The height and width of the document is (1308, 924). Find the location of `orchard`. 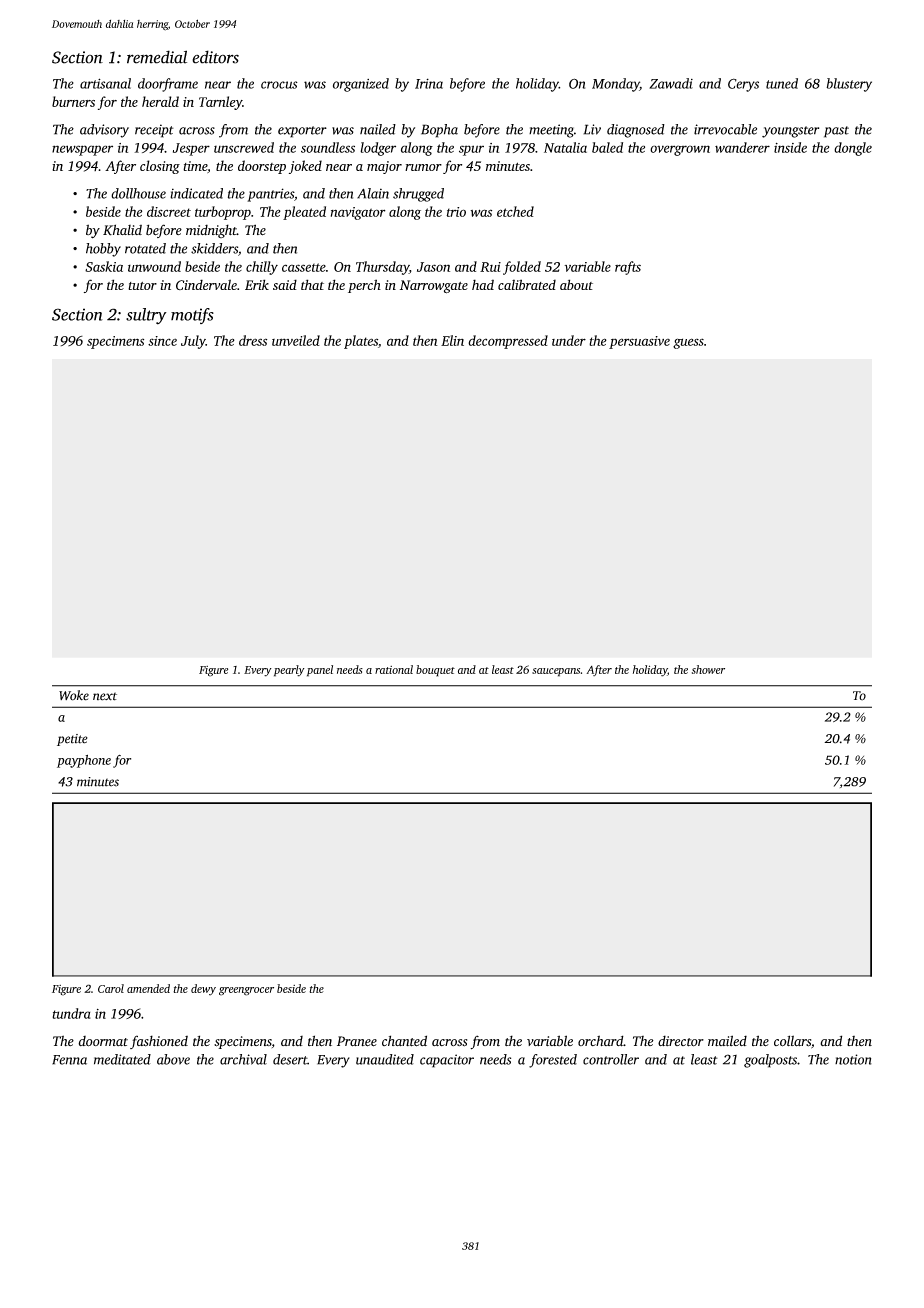

orchard is located at coordinates (600, 1041).
